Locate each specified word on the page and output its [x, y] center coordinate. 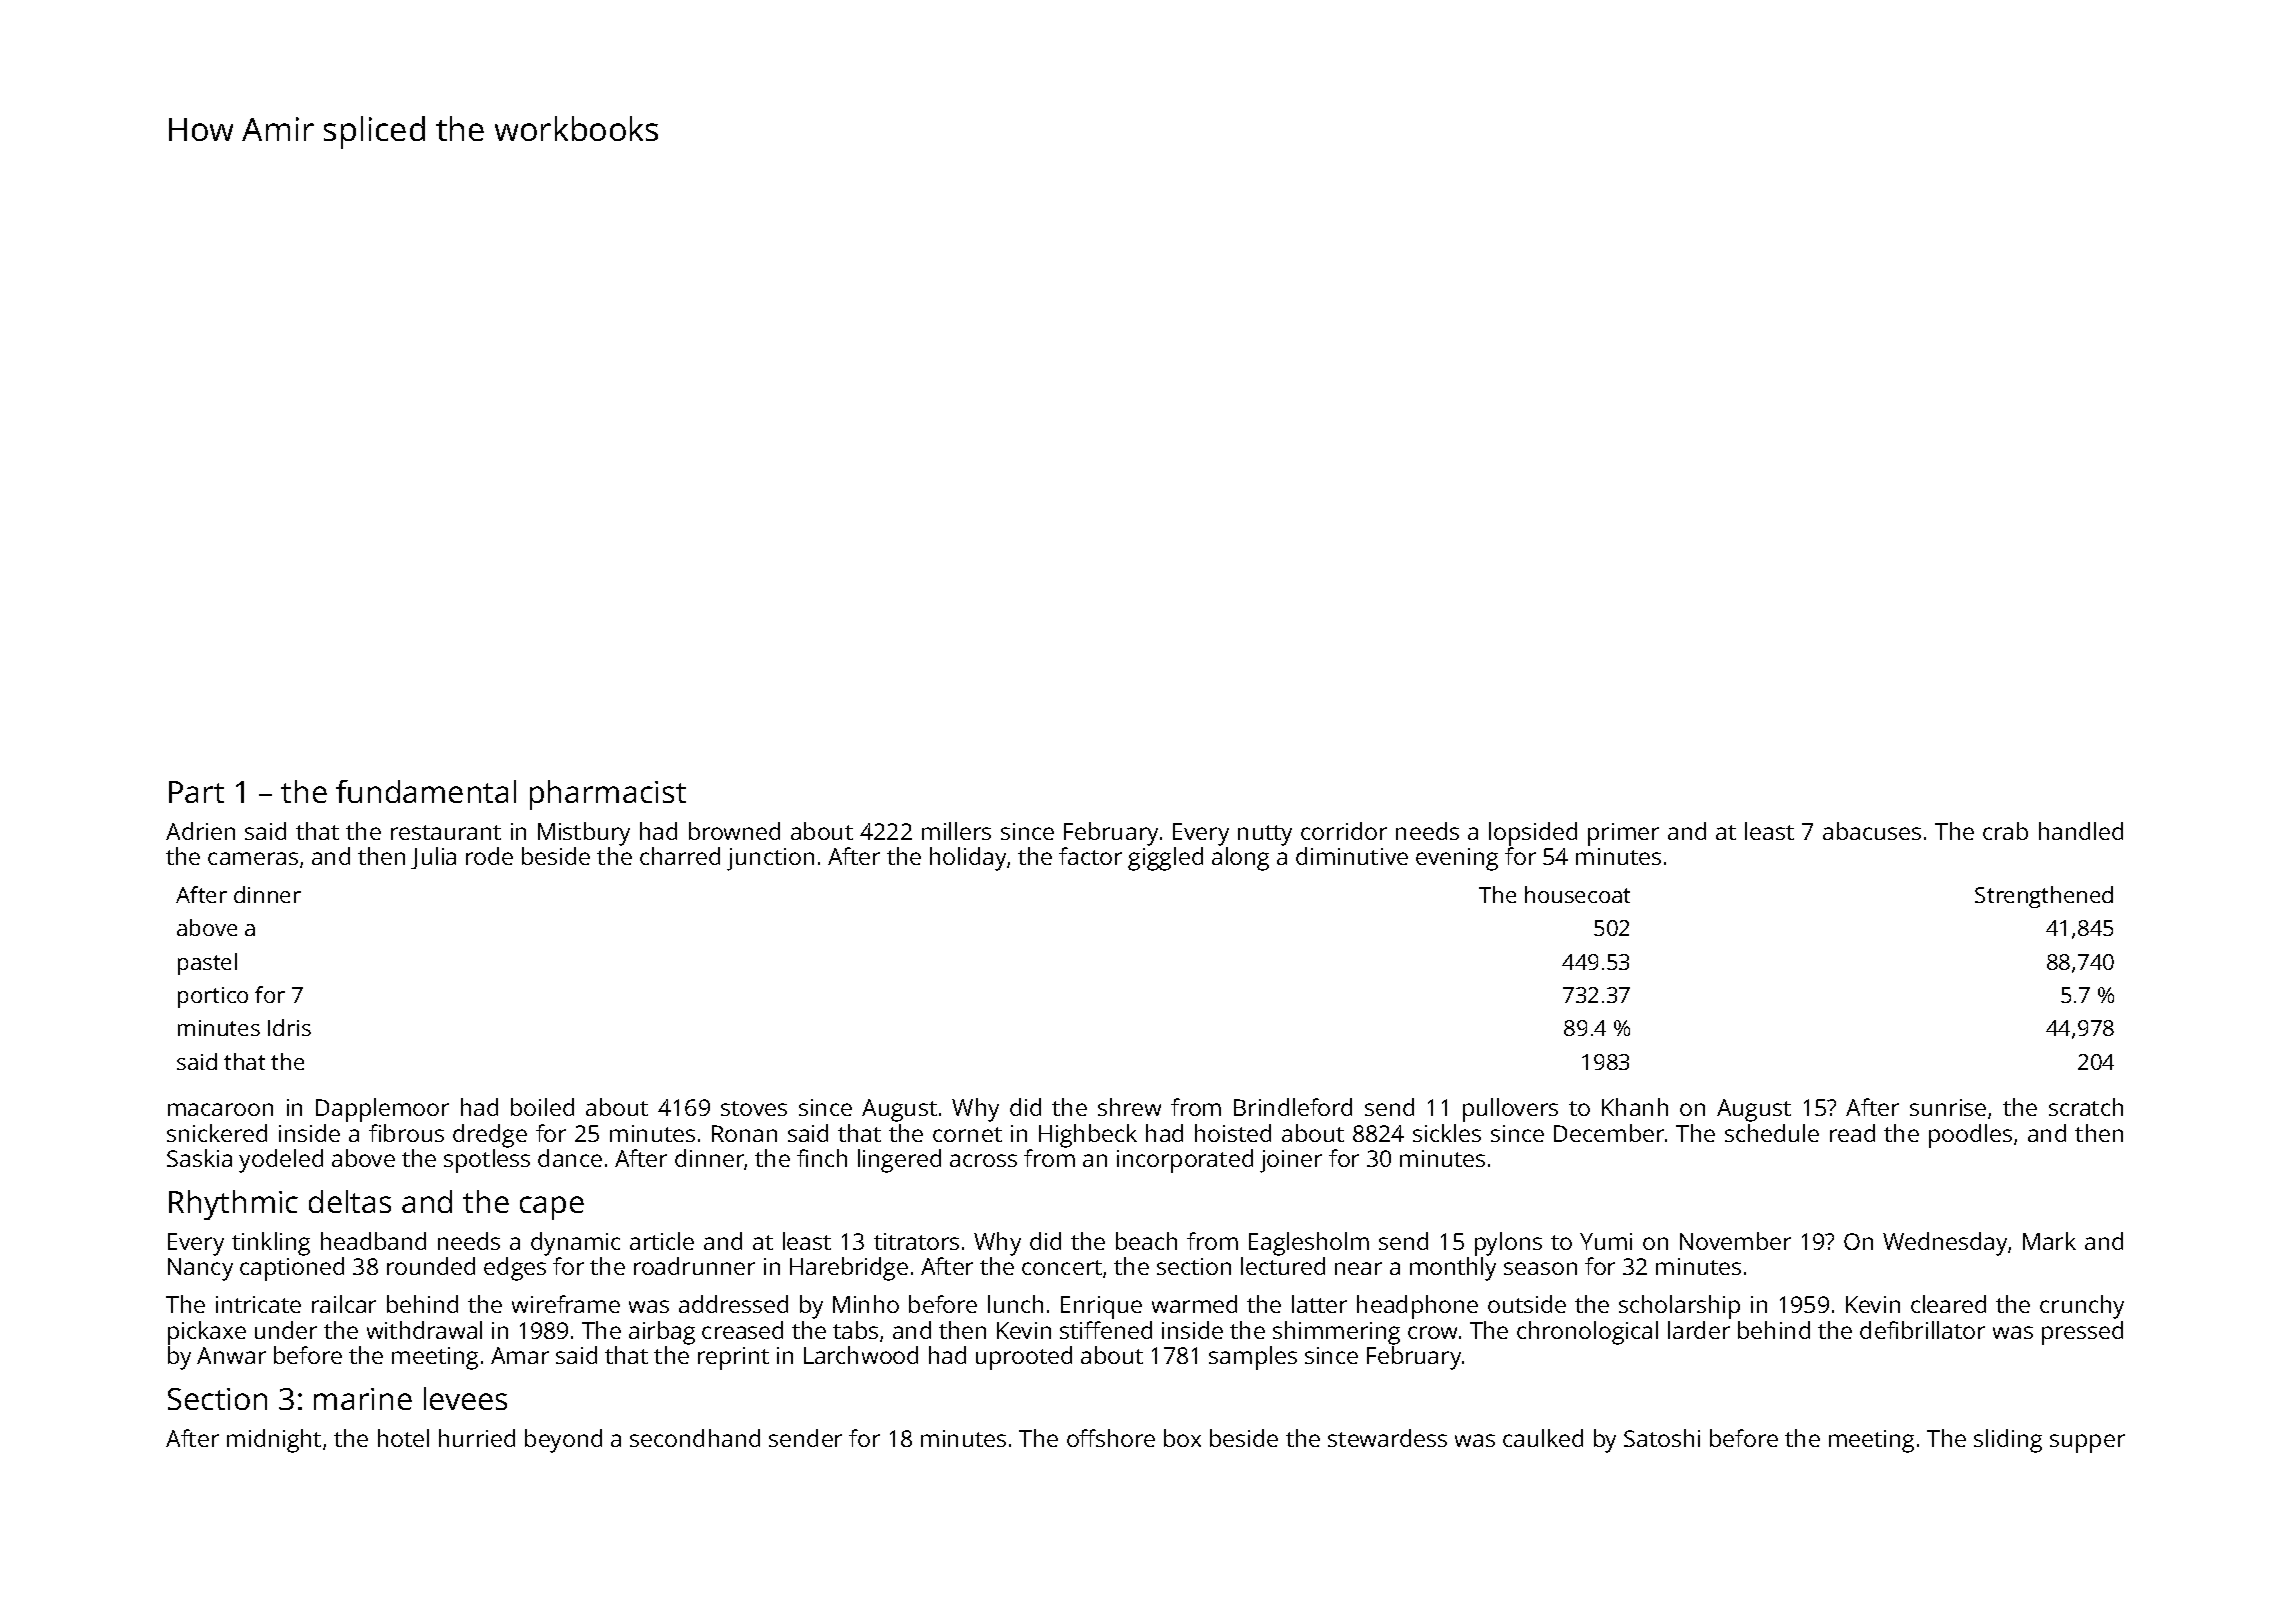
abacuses [1872, 831]
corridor [1344, 831]
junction [770, 859]
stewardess [1387, 1438]
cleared [1948, 1304]
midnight [274, 1441]
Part [196, 792]
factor [1090, 856]
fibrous [406, 1133]
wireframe [566, 1304]
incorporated [1185, 1161]
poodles [1970, 1136]
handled [2081, 831]
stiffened [1106, 1330]
